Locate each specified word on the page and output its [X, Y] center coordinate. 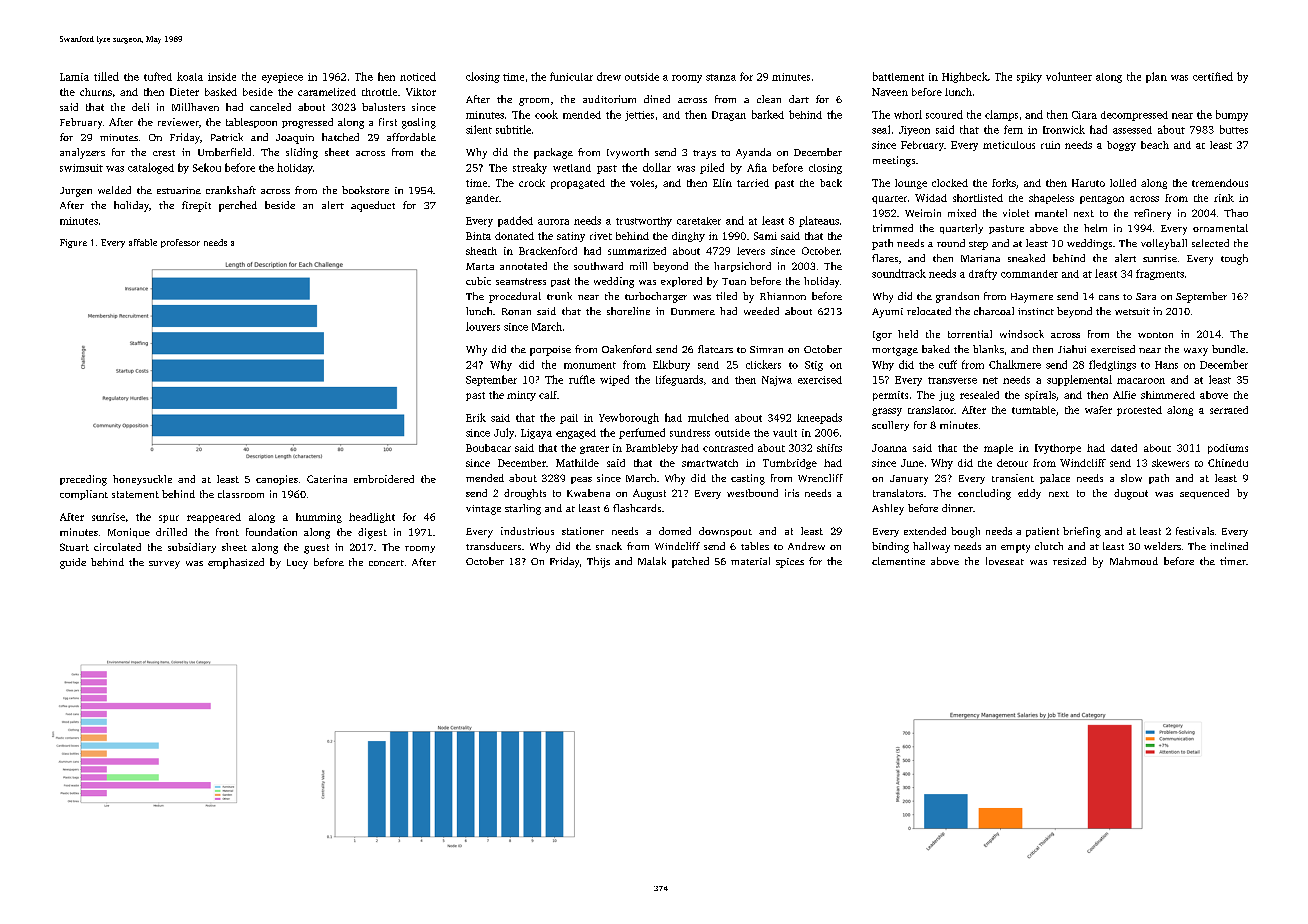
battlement [898, 76]
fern [1013, 129]
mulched [708, 417]
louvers [483, 326]
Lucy [297, 564]
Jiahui [1072, 349]
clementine [898, 561]
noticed [418, 76]
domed [675, 531]
